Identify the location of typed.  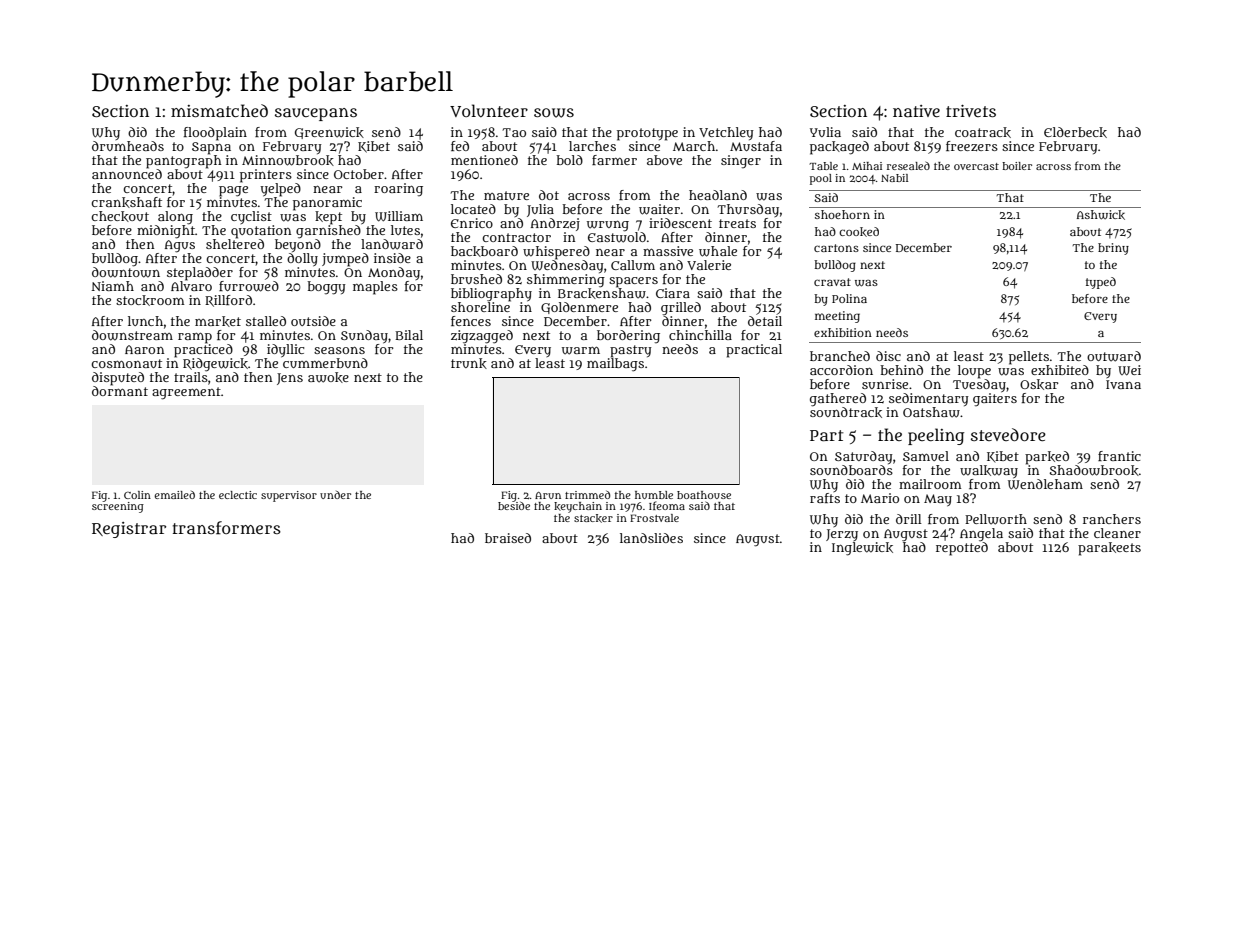
(1101, 283).
